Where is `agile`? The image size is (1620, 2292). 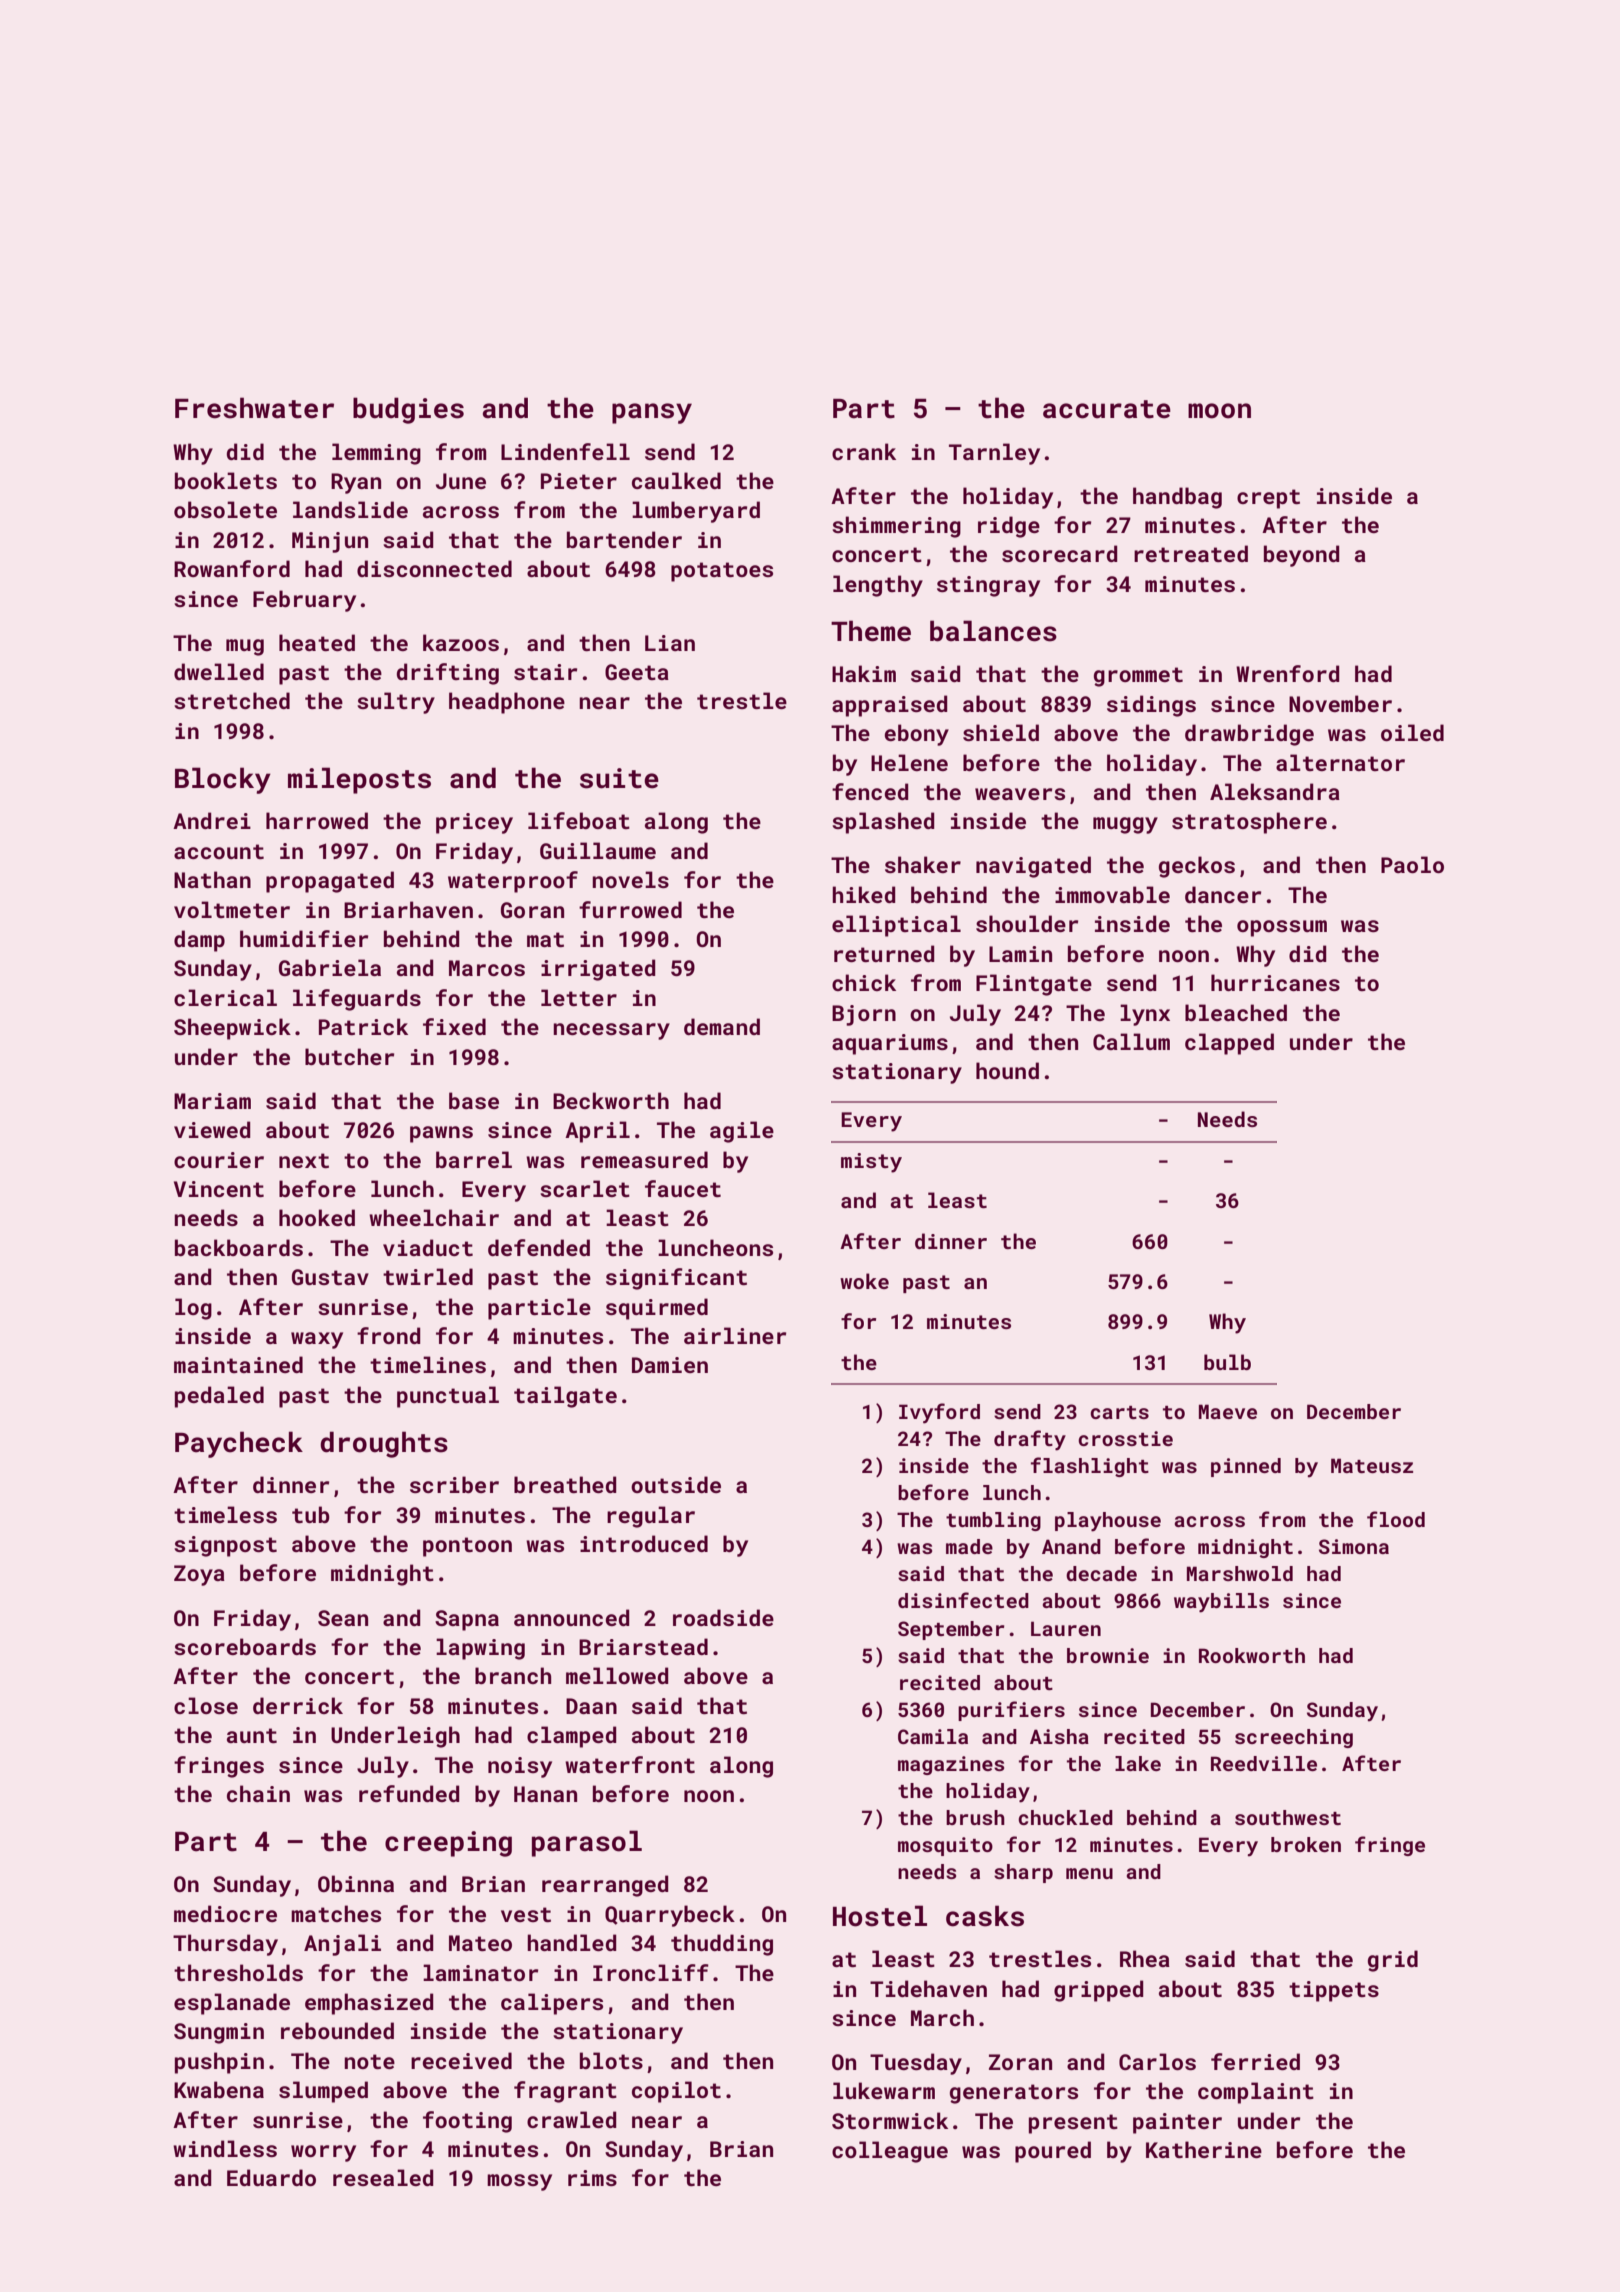
agile is located at coordinates (742, 1132).
